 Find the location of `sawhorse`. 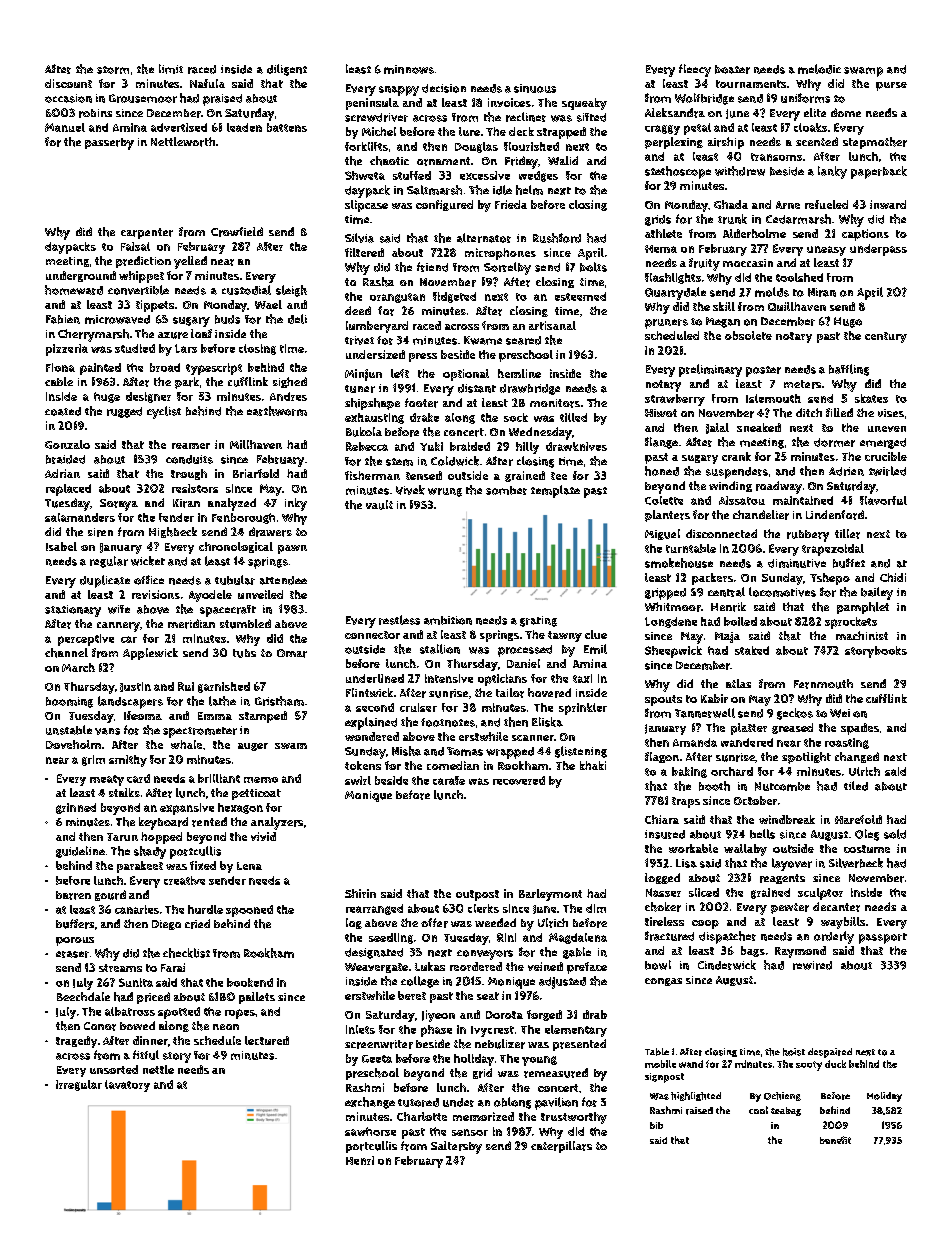

sawhorse is located at coordinates (370, 1131).
